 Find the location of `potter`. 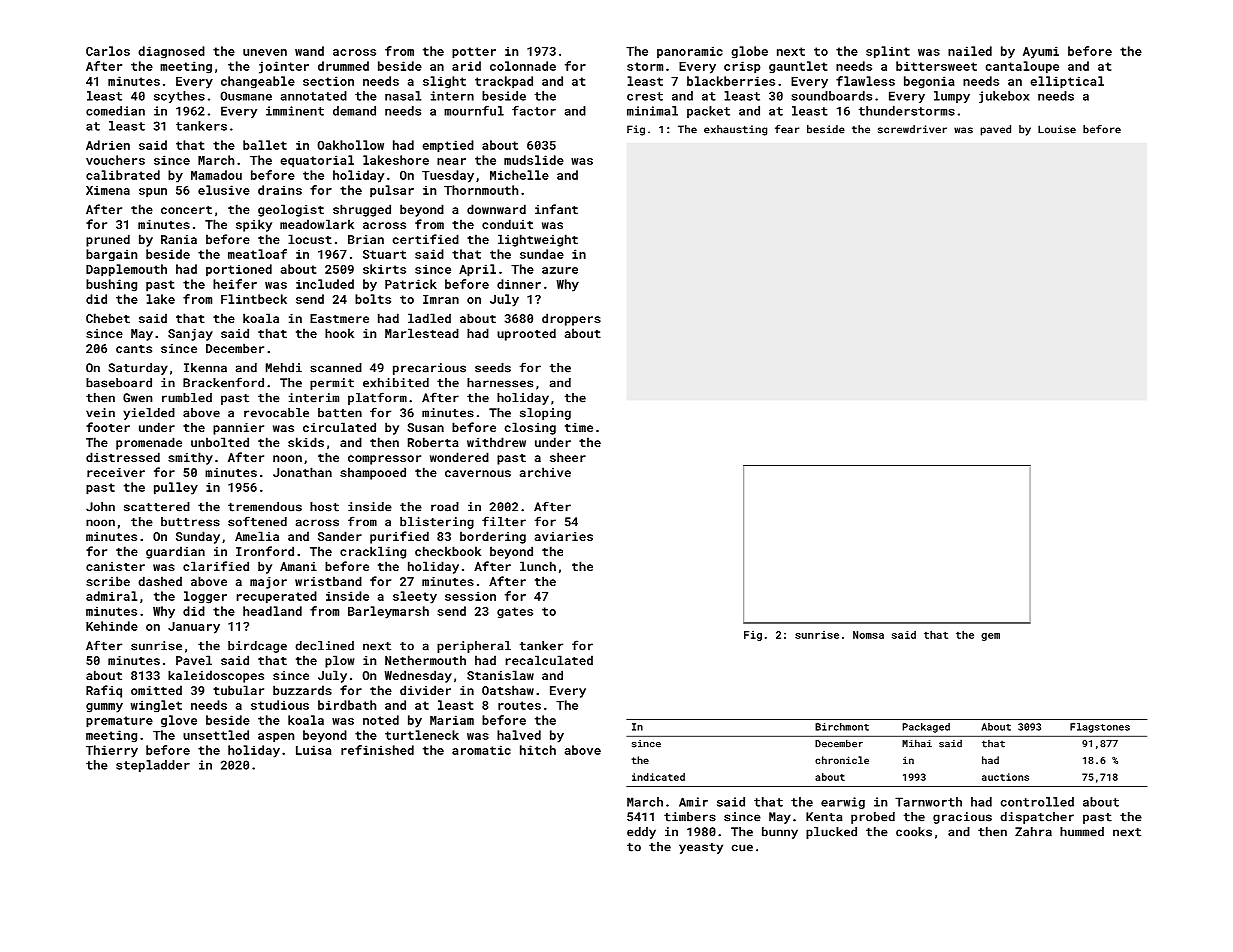

potter is located at coordinates (474, 53).
